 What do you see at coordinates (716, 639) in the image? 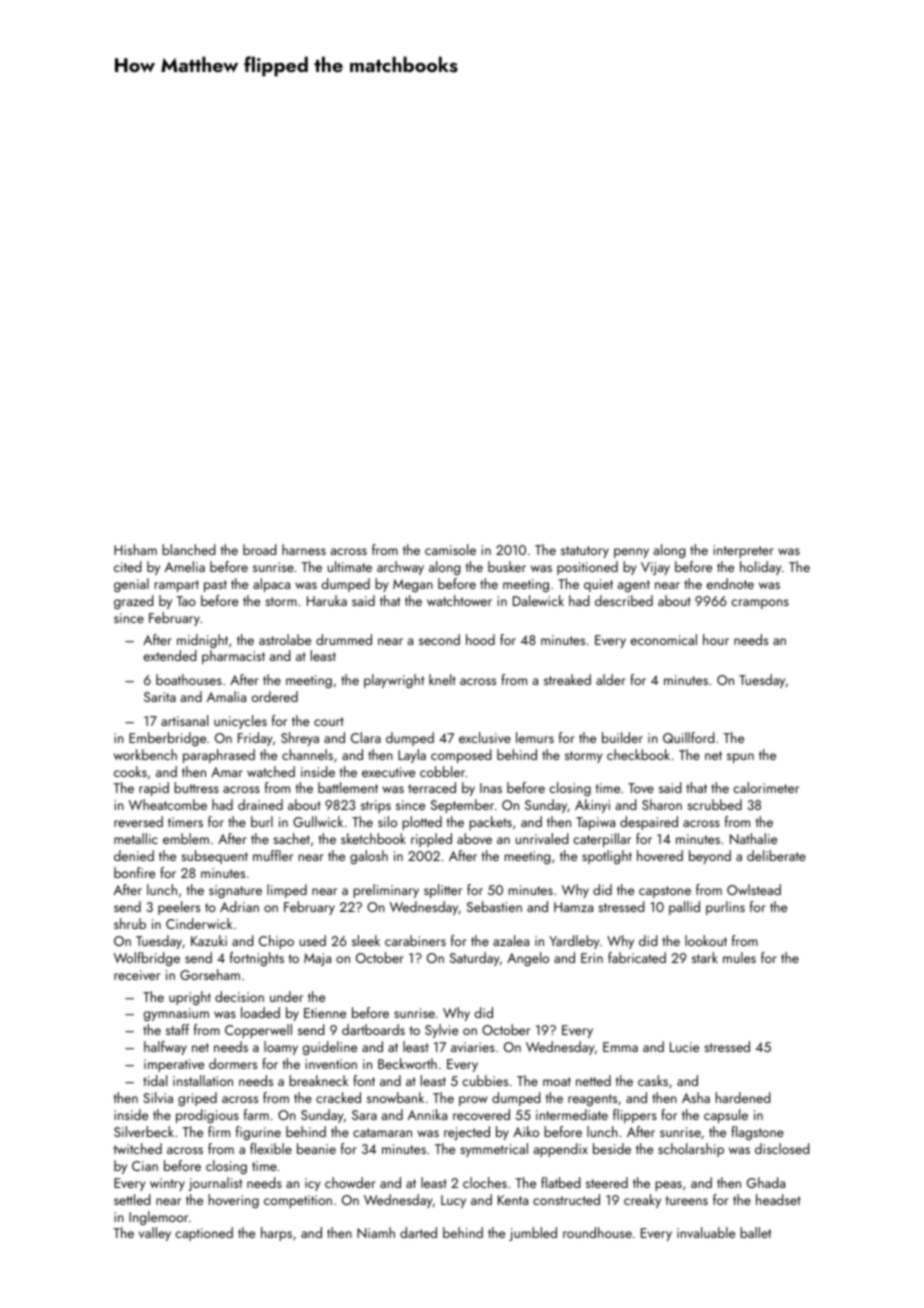
I see `hour` at bounding box center [716, 639].
